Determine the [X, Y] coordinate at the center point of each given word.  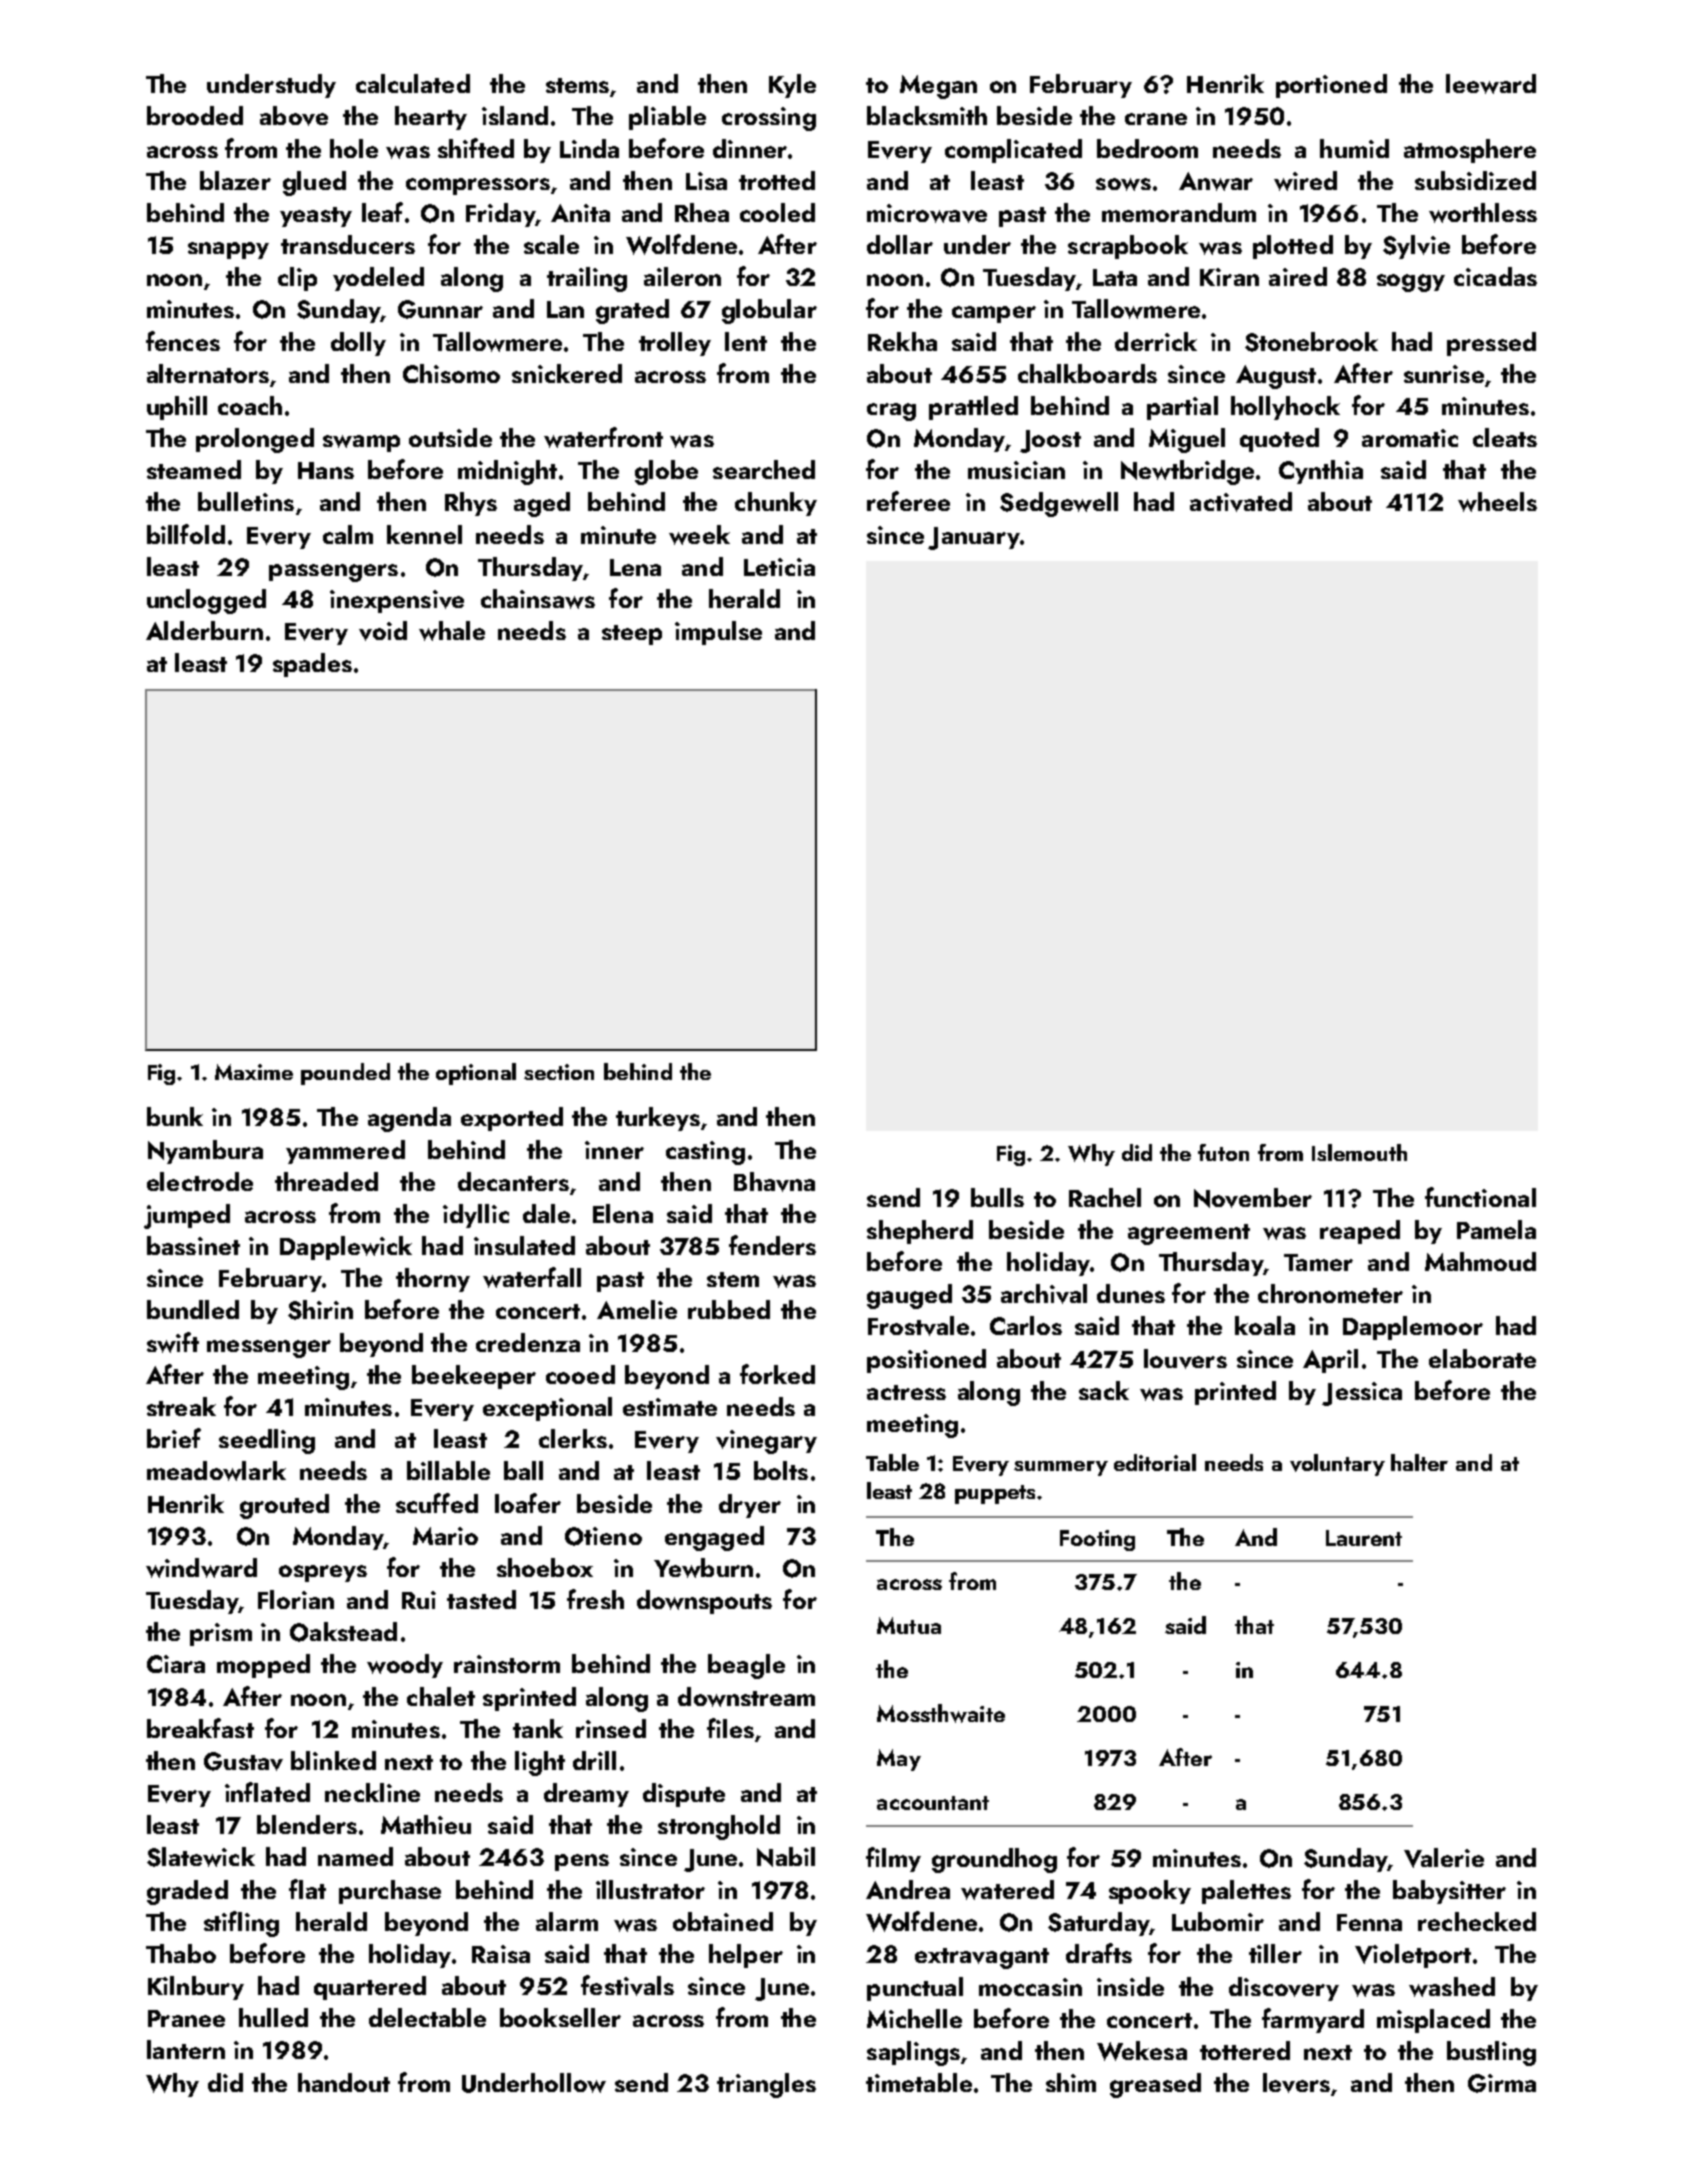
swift [173, 1342]
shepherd [920, 1232]
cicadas [1495, 276]
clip [297, 279]
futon [1223, 1152]
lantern [186, 2049]
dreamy [586, 1795]
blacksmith [927, 115]
